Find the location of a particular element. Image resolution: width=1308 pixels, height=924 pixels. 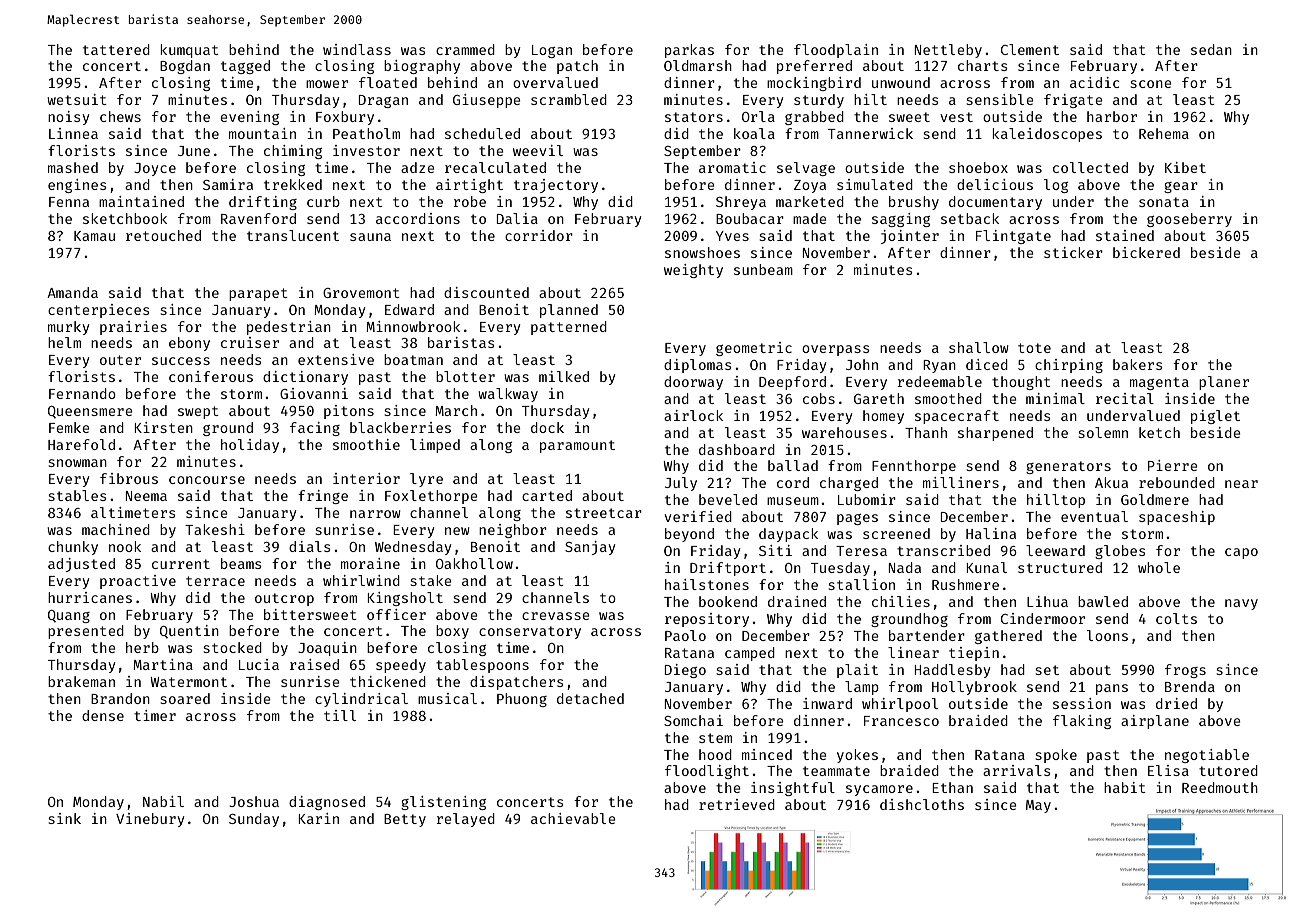

Nettleby is located at coordinates (948, 51).
